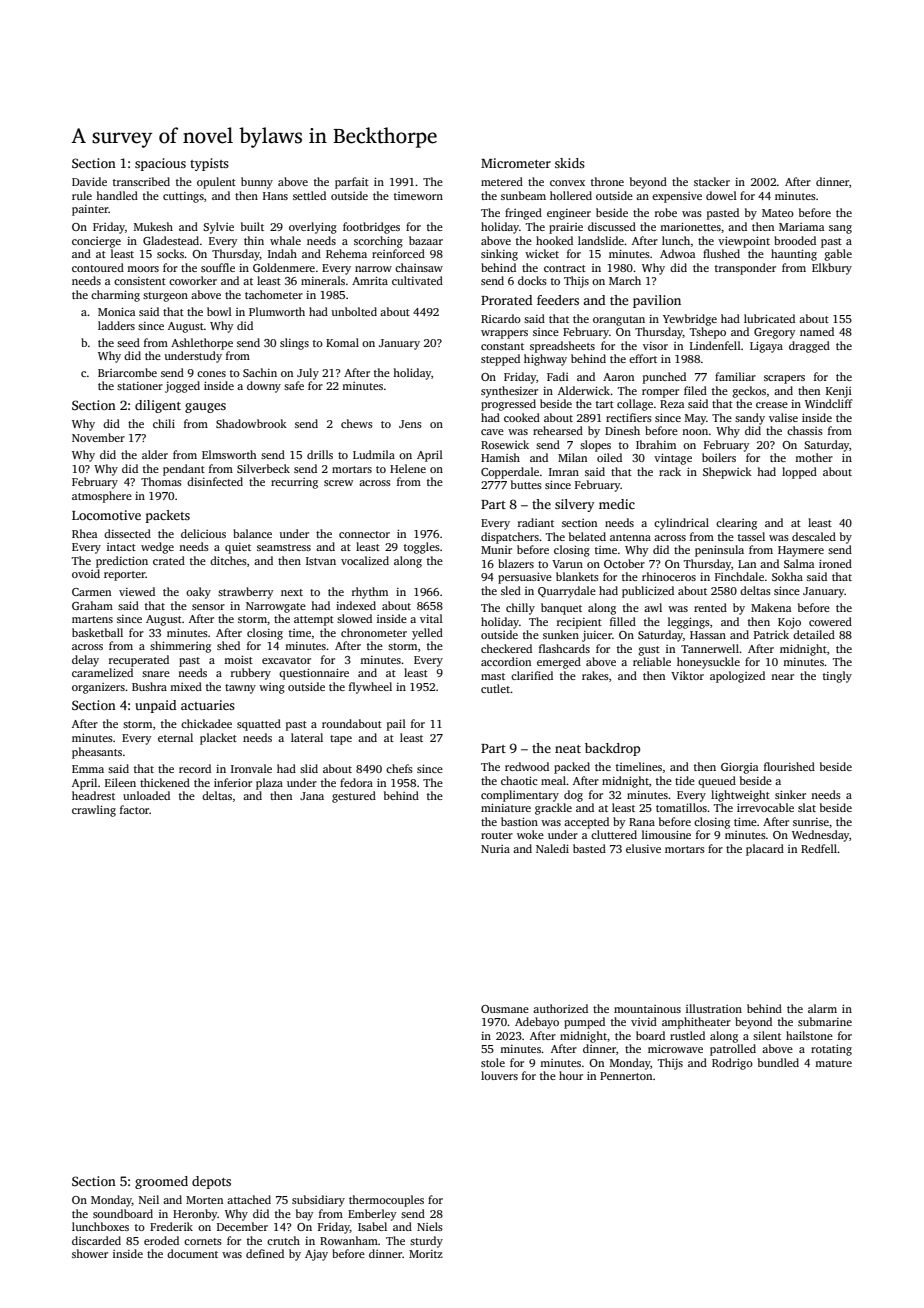  What do you see at coordinates (370, 593) in the screenshot?
I see `rhythm` at bounding box center [370, 593].
